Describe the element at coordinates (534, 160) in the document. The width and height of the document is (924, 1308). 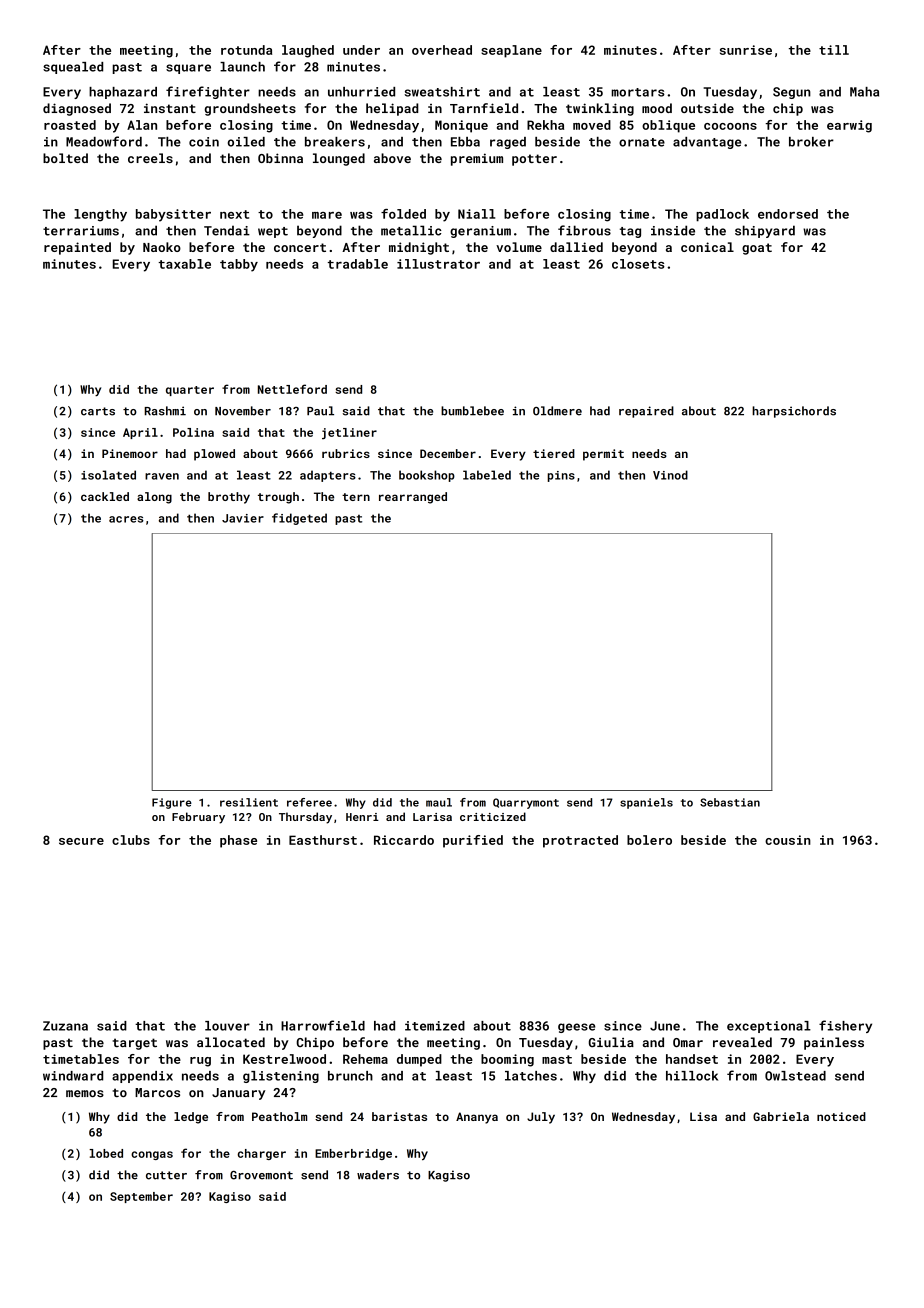
I see `potter` at that location.
